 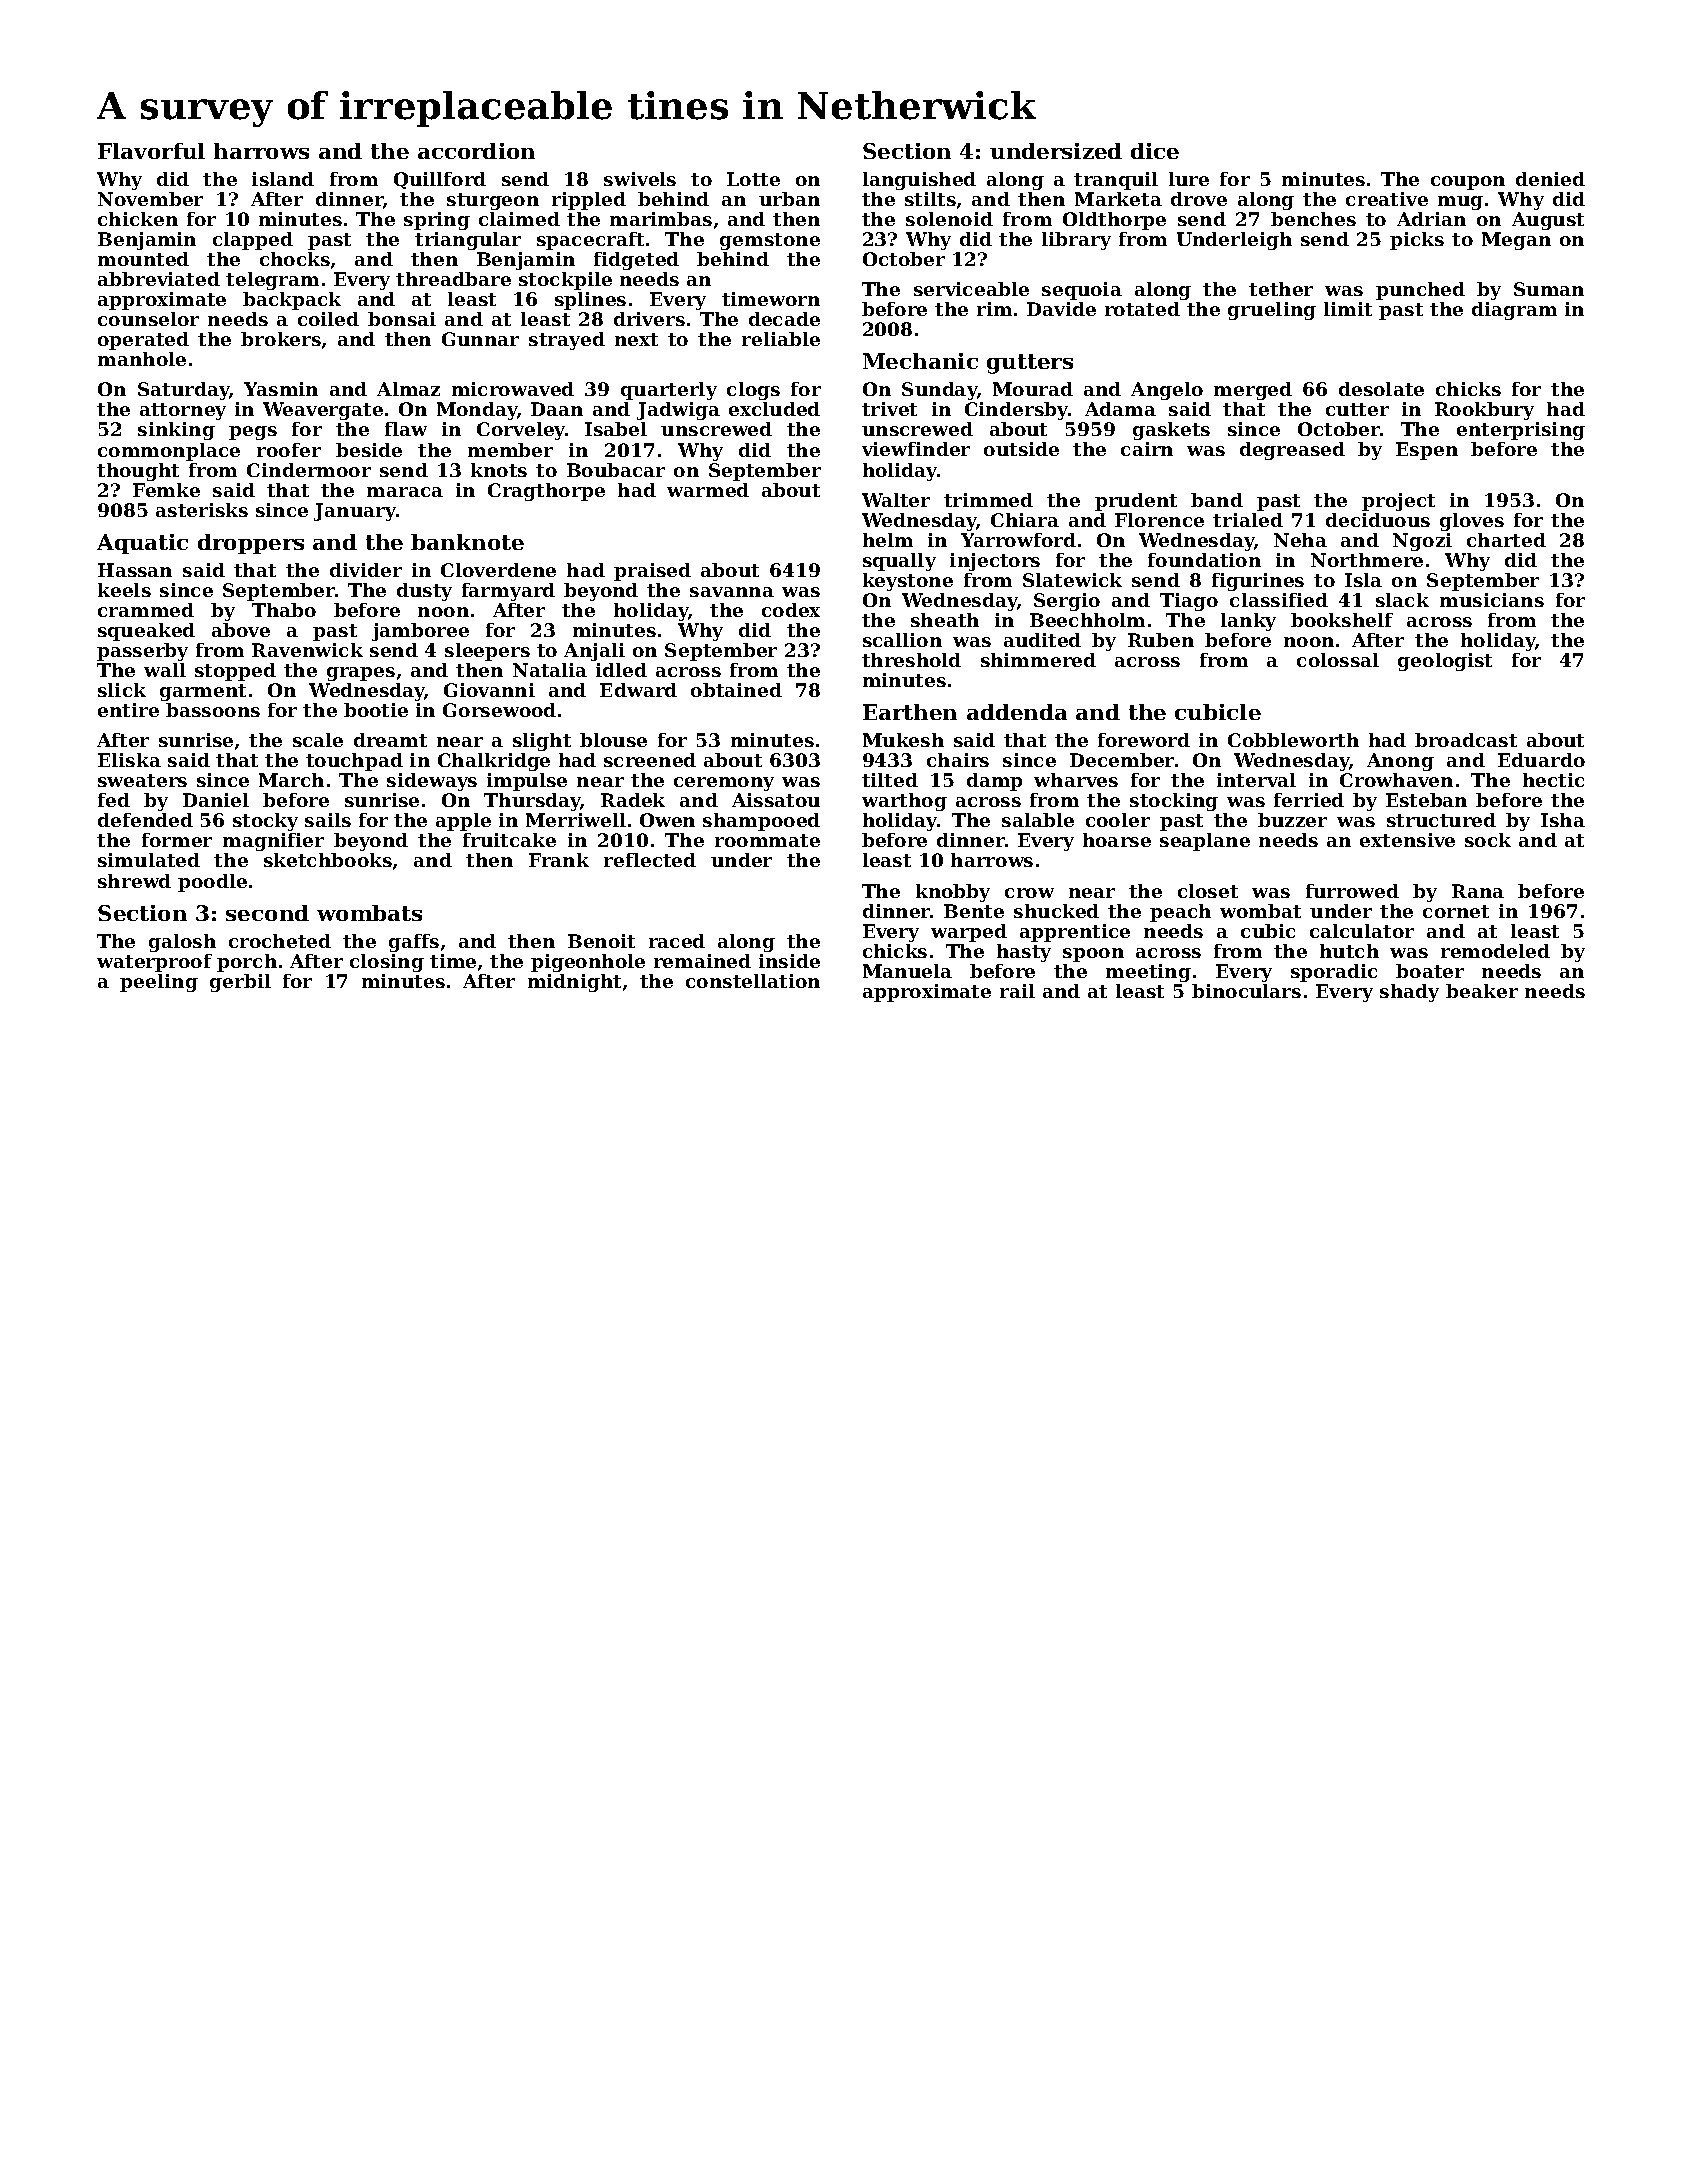 What do you see at coordinates (143, 341) in the screenshot?
I see `operated` at bounding box center [143, 341].
